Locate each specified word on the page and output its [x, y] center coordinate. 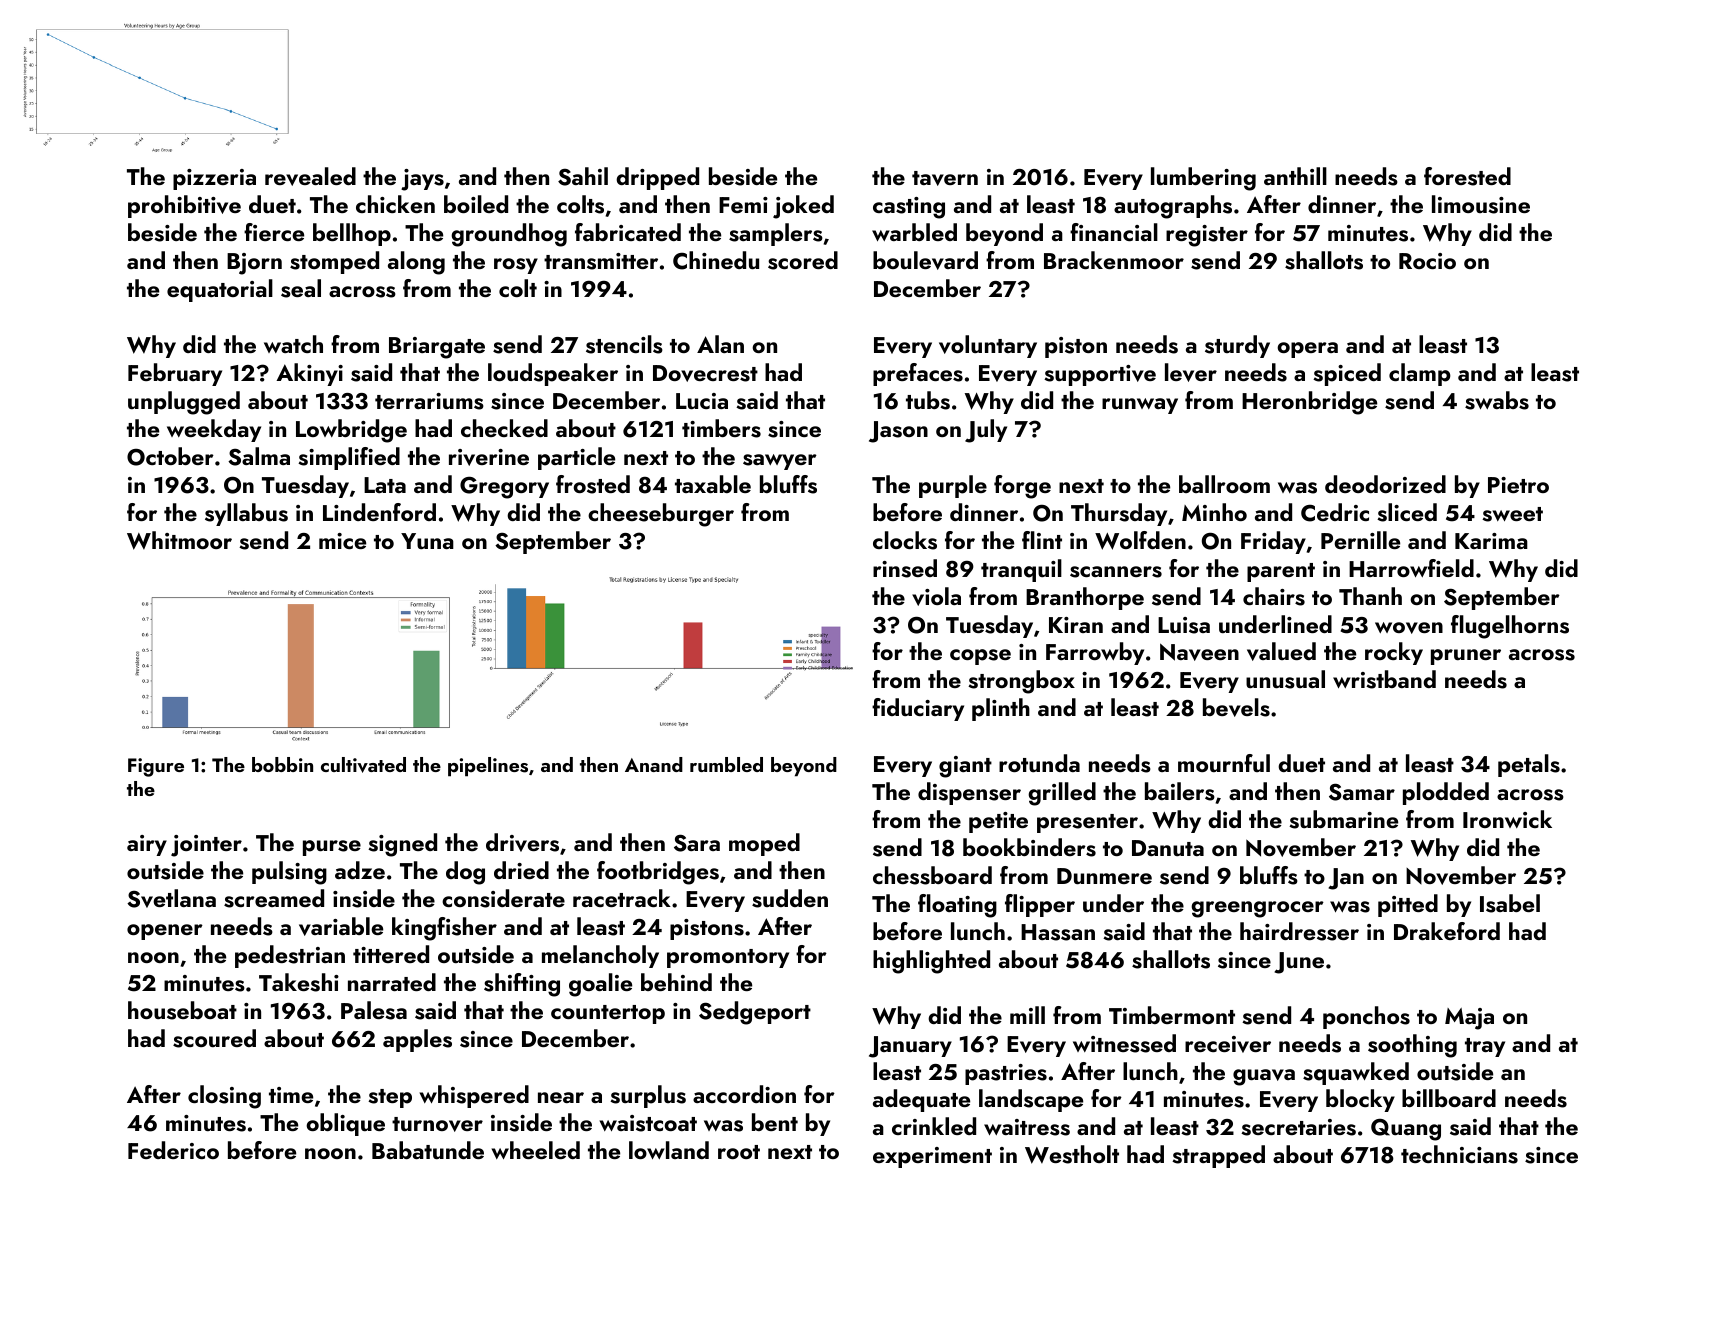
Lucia [702, 401]
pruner [1466, 657]
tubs [928, 400]
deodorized [1385, 484]
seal [301, 288]
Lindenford [379, 512]
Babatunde [428, 1150]
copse [980, 657]
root [739, 1152]
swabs [1497, 400]
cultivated [363, 765]
